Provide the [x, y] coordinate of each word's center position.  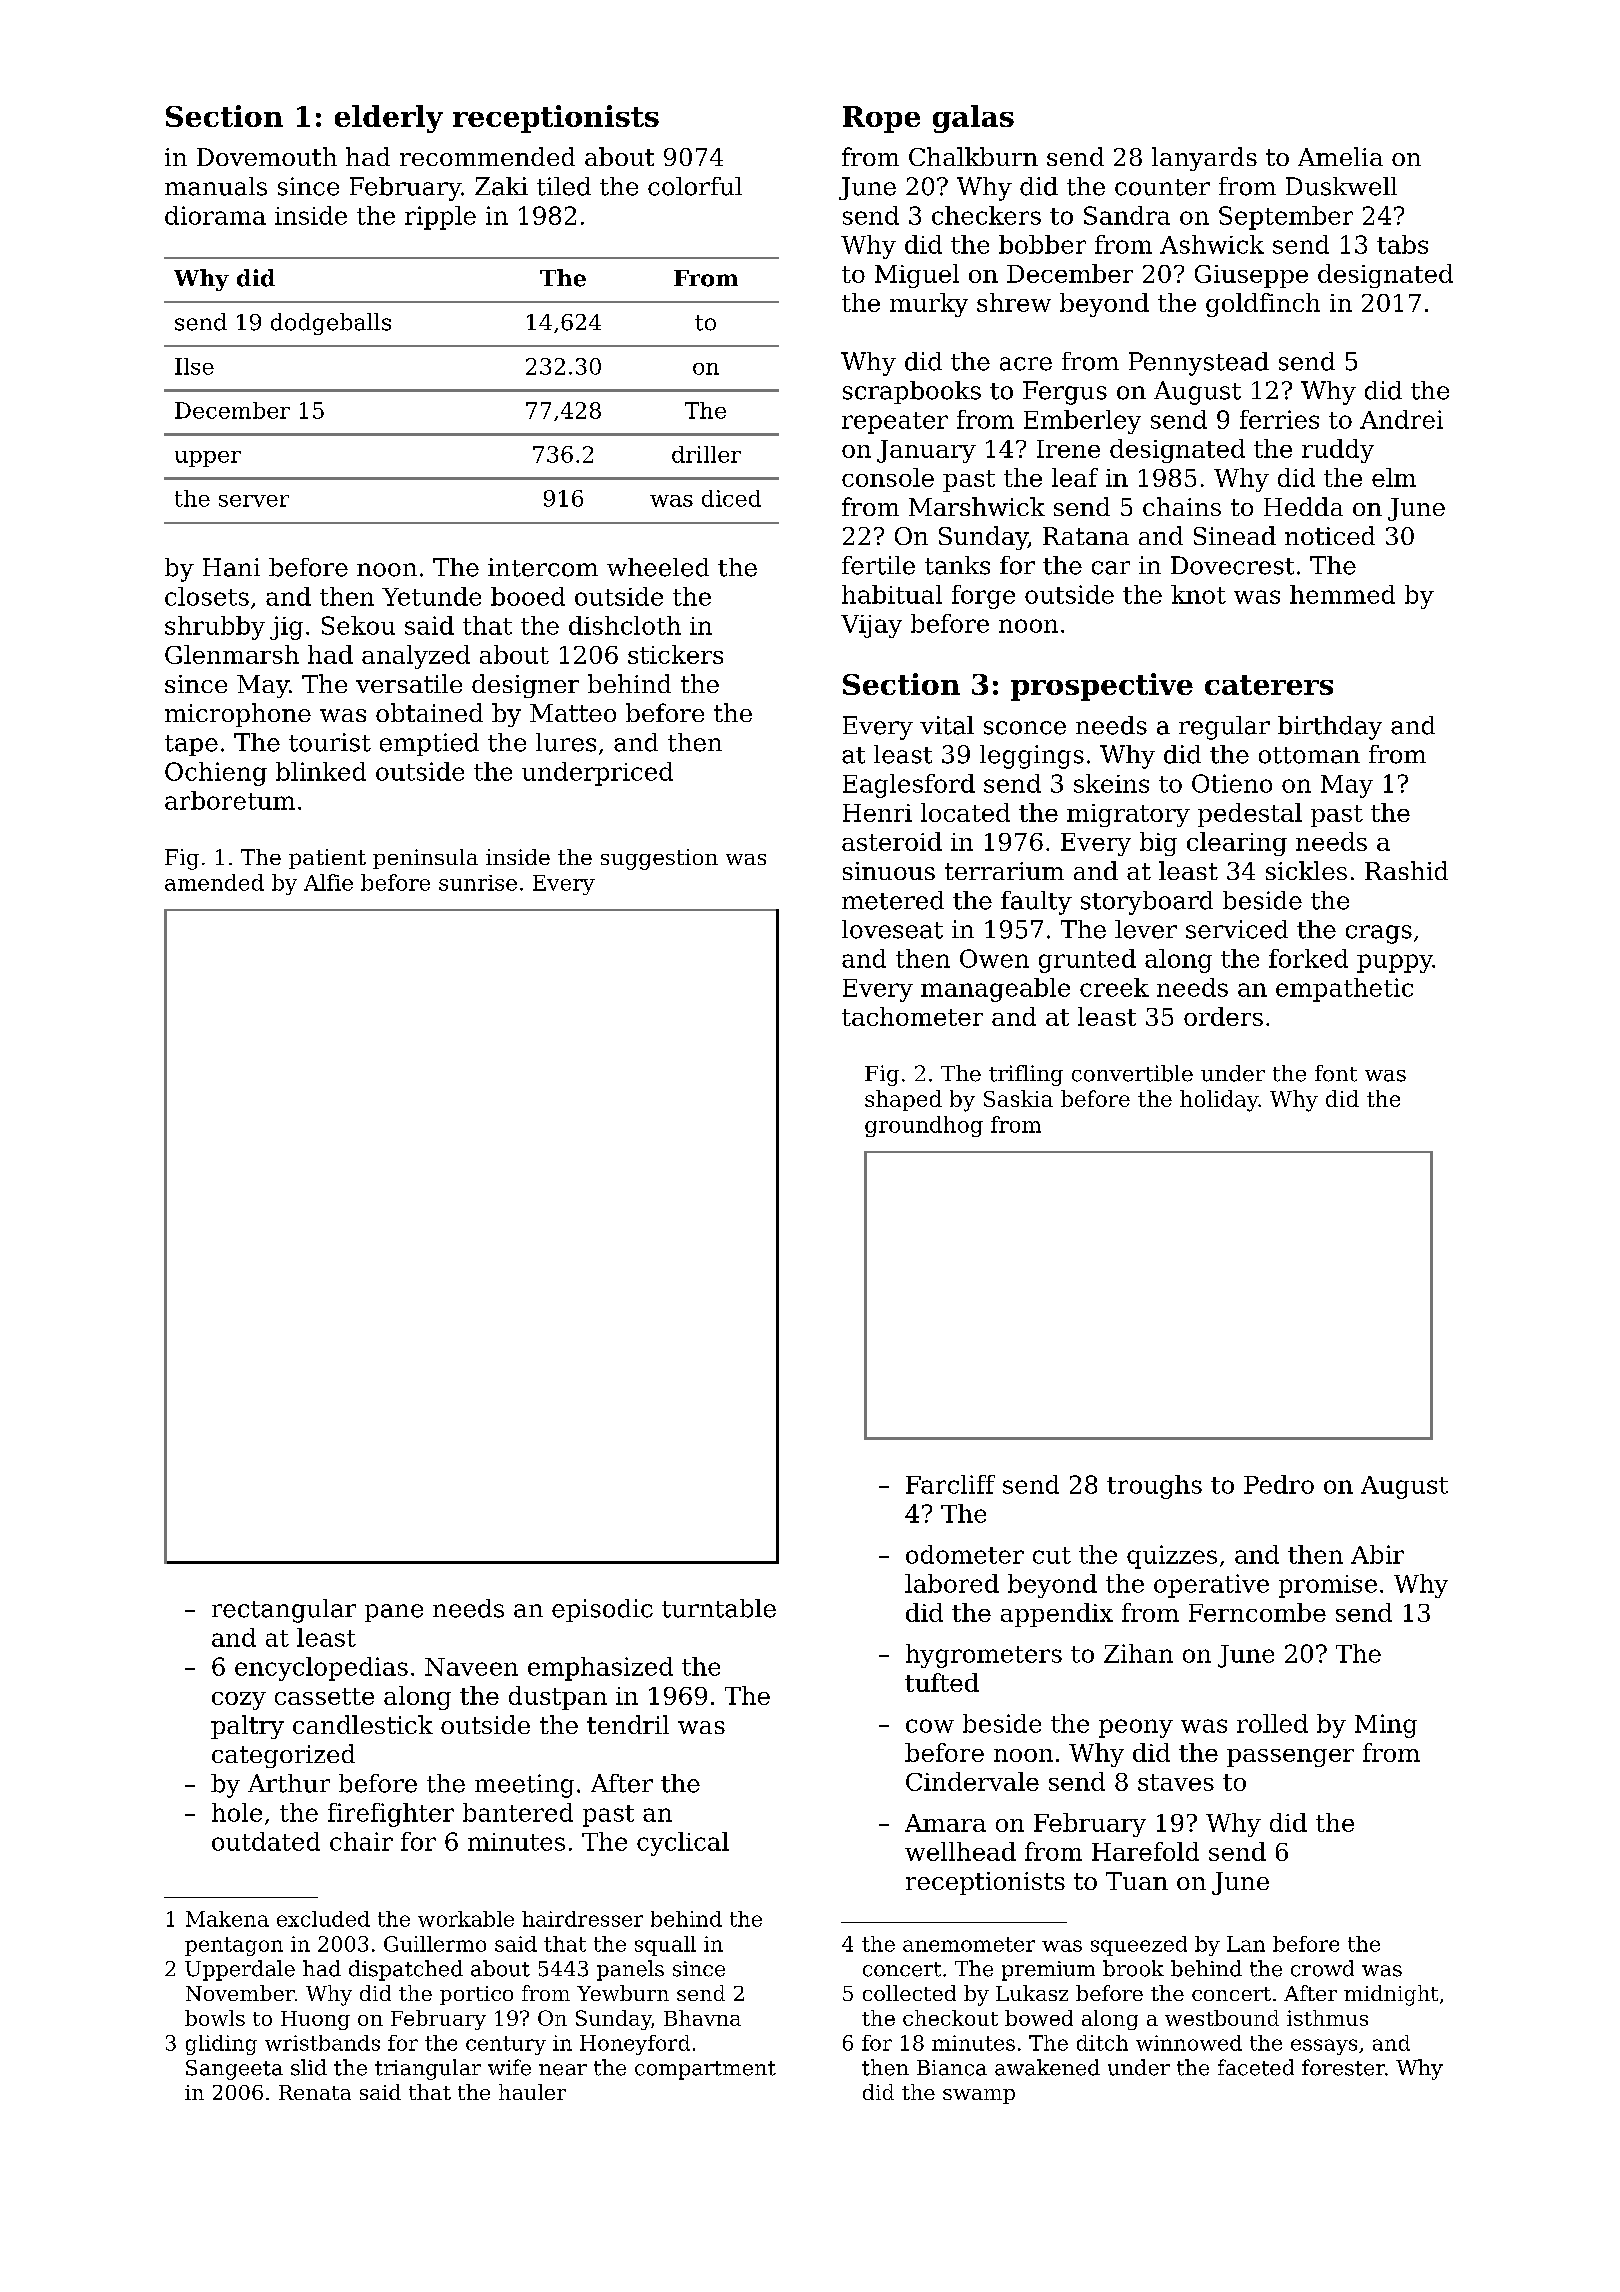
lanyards [1204, 159]
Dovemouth [267, 156]
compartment [705, 2070]
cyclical [683, 1844]
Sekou [358, 625]
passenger [1290, 1758]
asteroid [892, 841]
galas [973, 119]
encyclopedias [321, 1669]
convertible [1132, 1073]
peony [1136, 1728]
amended [214, 882]
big [1158, 844]
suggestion [659, 859]
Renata [315, 2092]
